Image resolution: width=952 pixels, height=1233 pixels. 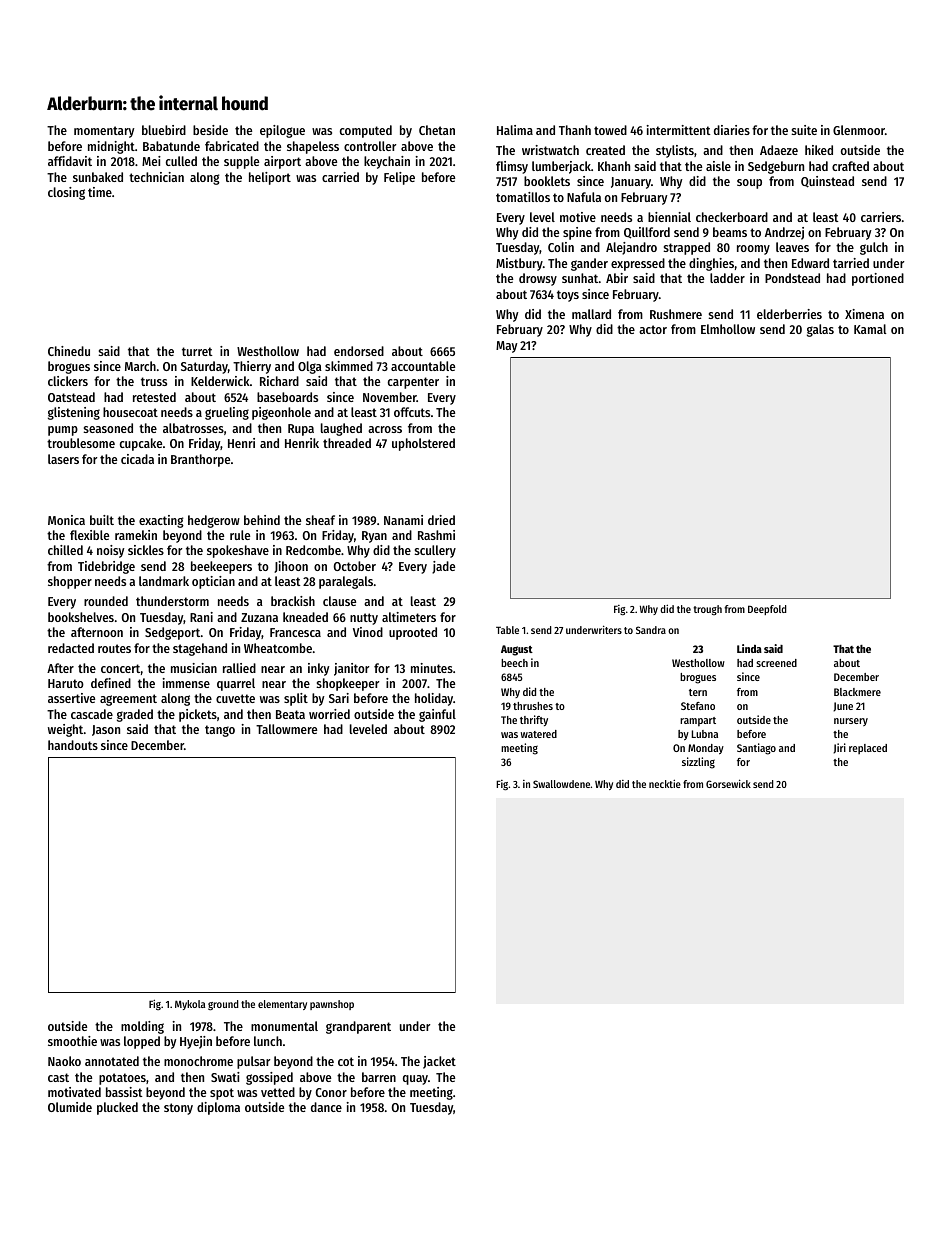 I want to click on Stefano, so click(x=698, y=706).
